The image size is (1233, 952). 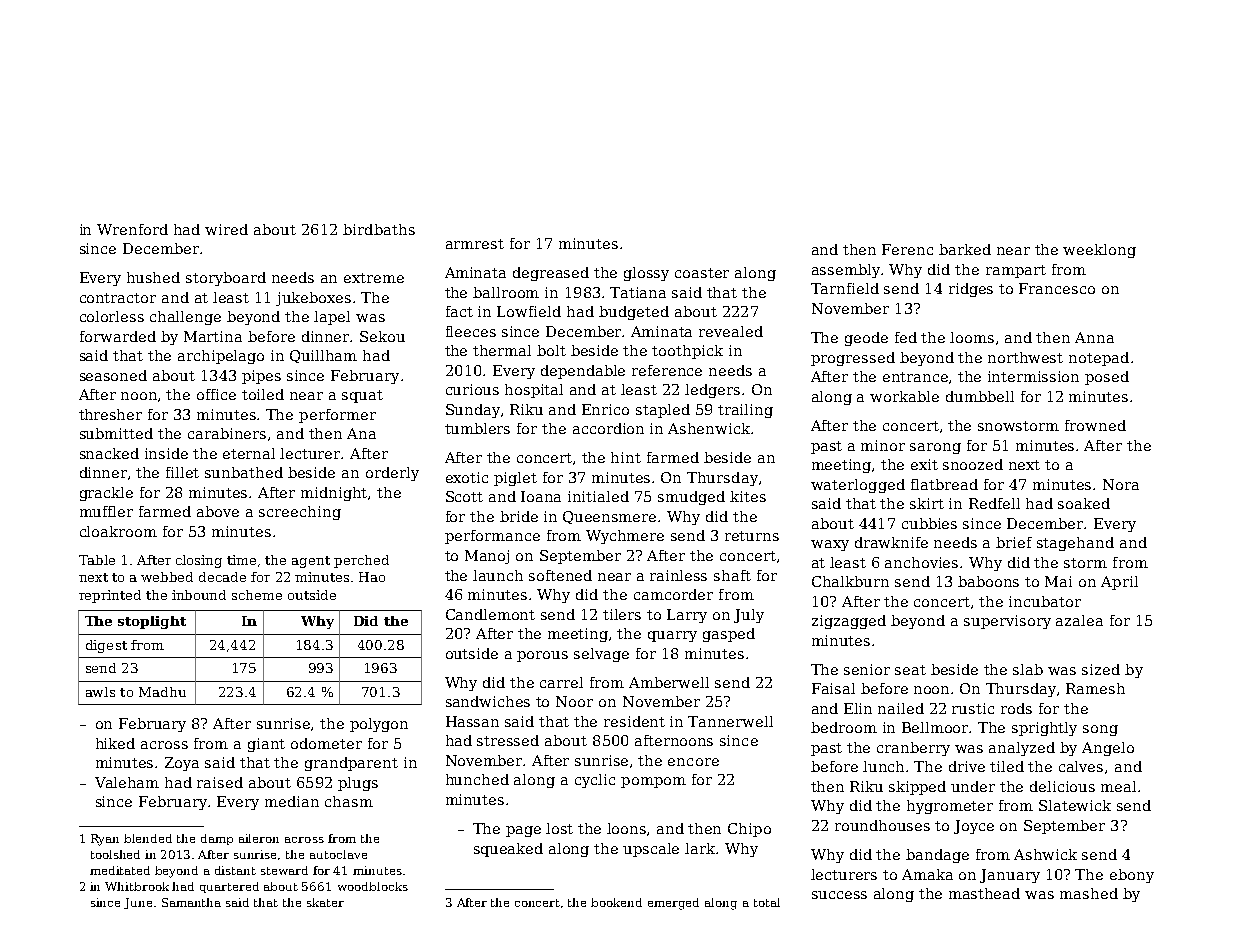 What do you see at coordinates (379, 229) in the screenshot?
I see `birdbaths` at bounding box center [379, 229].
